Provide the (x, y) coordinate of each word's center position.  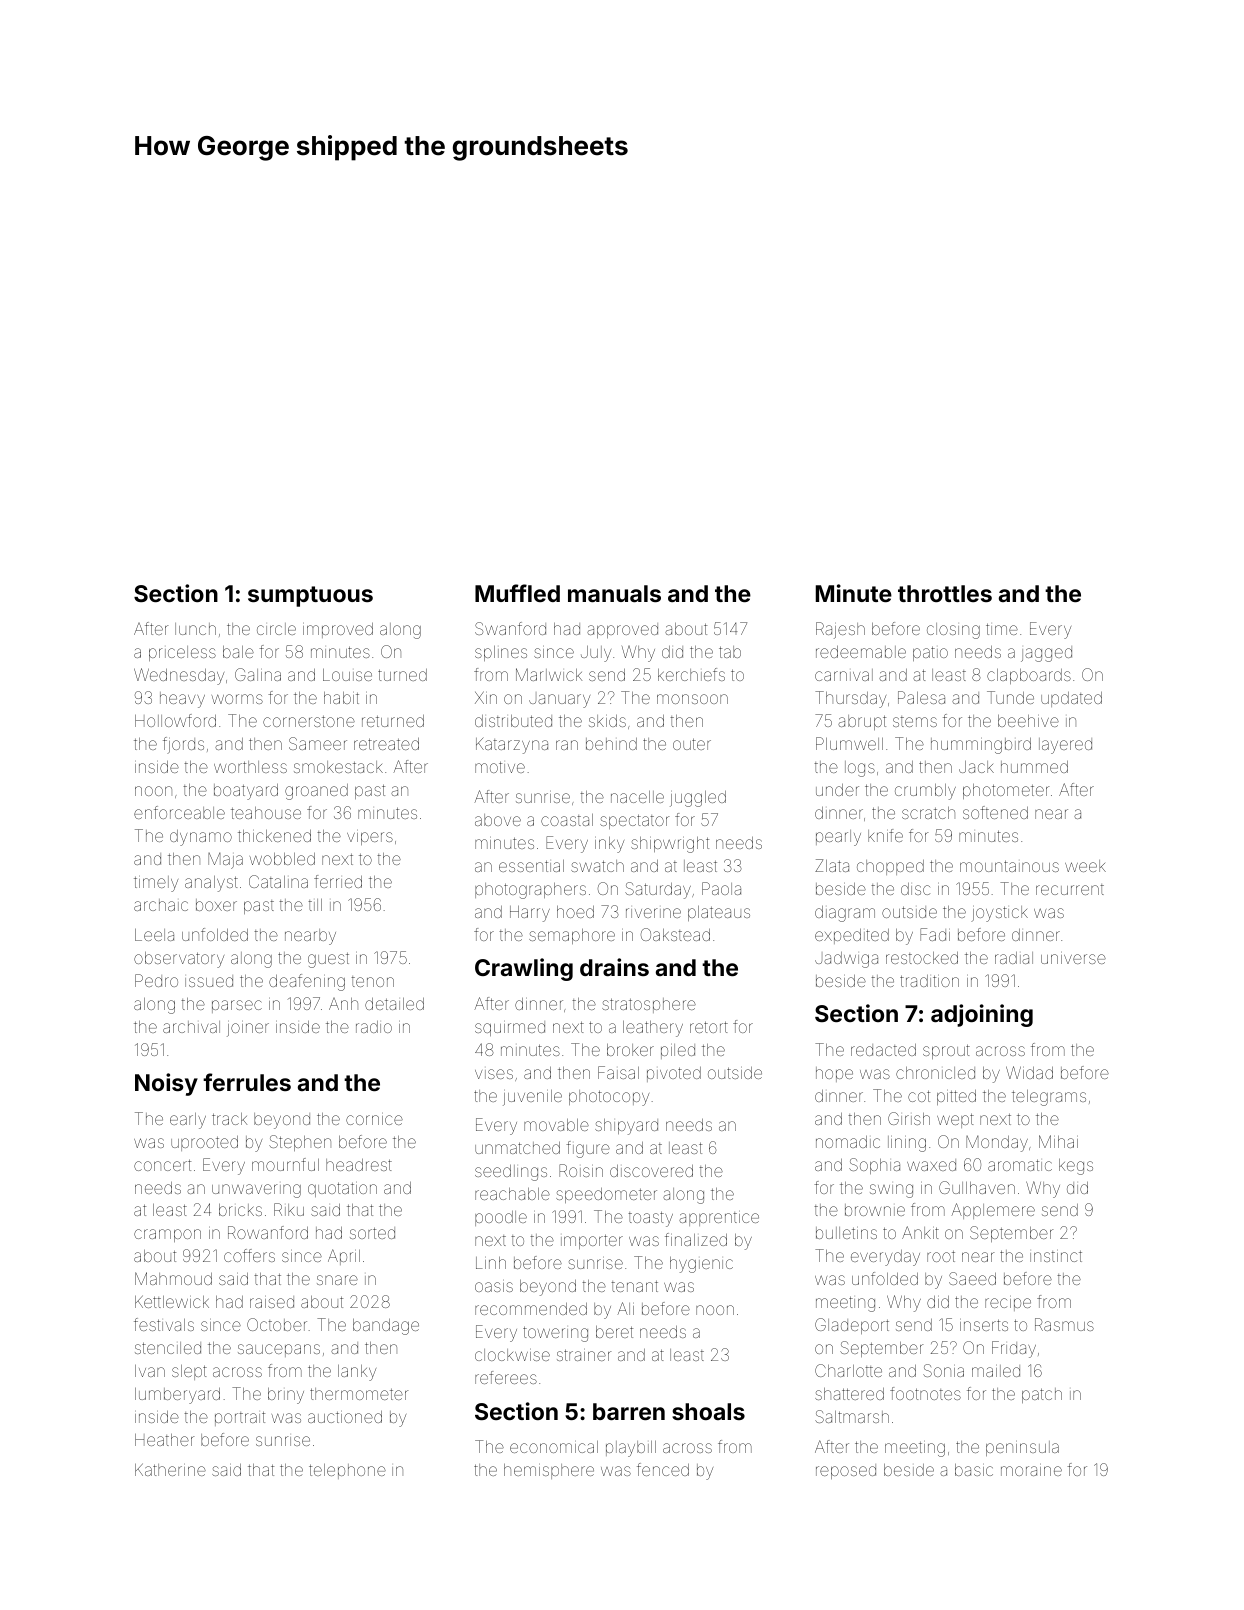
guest (328, 960)
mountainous (1009, 866)
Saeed (972, 1278)
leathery (653, 1029)
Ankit (920, 1232)
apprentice (719, 1218)
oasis (494, 1286)
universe (1073, 958)
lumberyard (177, 1396)
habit (341, 698)
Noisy (166, 1084)
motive (500, 767)
